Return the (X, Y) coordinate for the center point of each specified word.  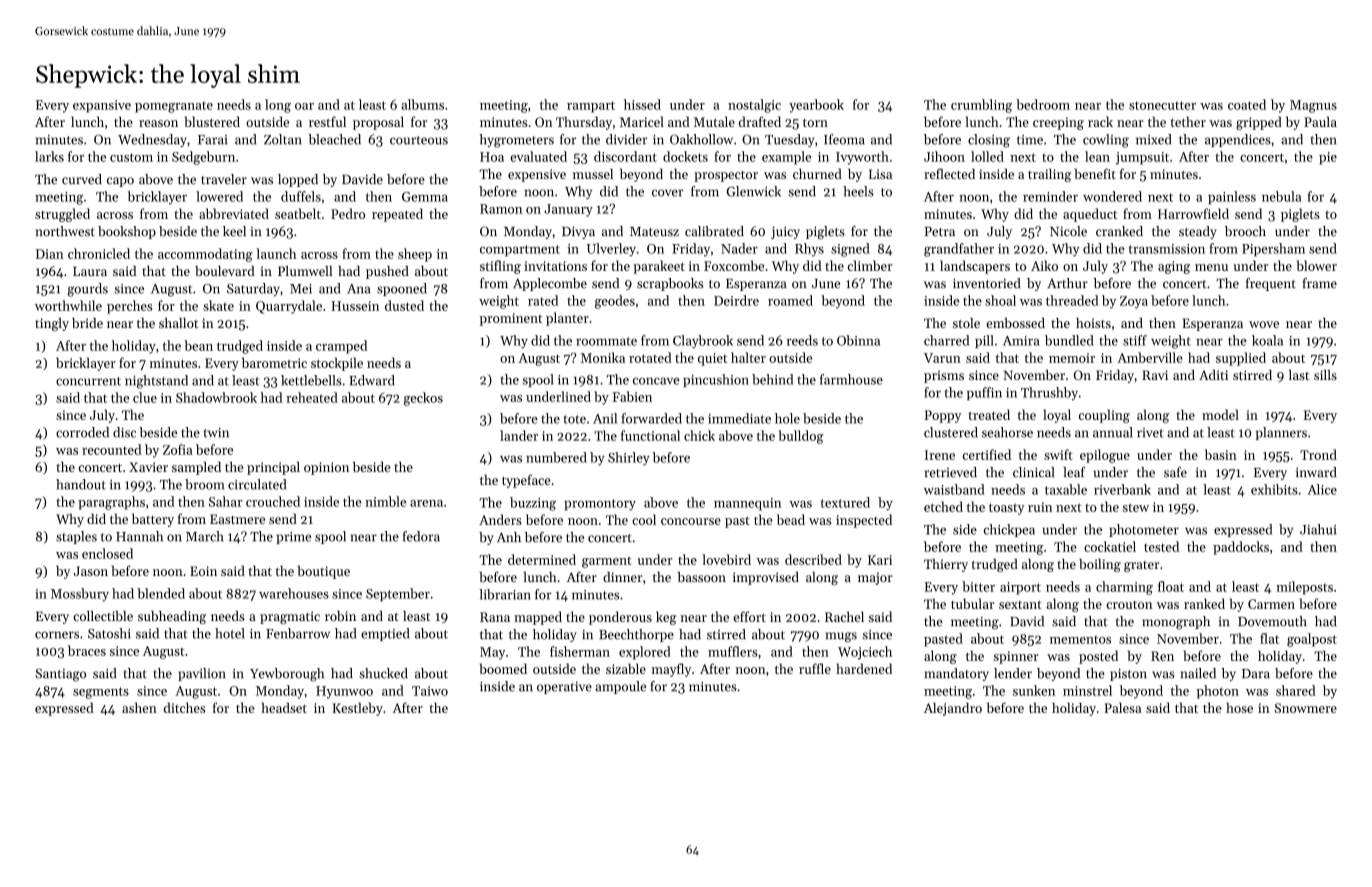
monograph (1176, 623)
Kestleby (357, 709)
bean (198, 345)
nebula (1281, 196)
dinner (622, 577)
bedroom (1043, 104)
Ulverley (611, 250)
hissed (642, 104)
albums (422, 104)
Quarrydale (289, 307)
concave (656, 381)
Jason (91, 571)
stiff (1135, 340)
